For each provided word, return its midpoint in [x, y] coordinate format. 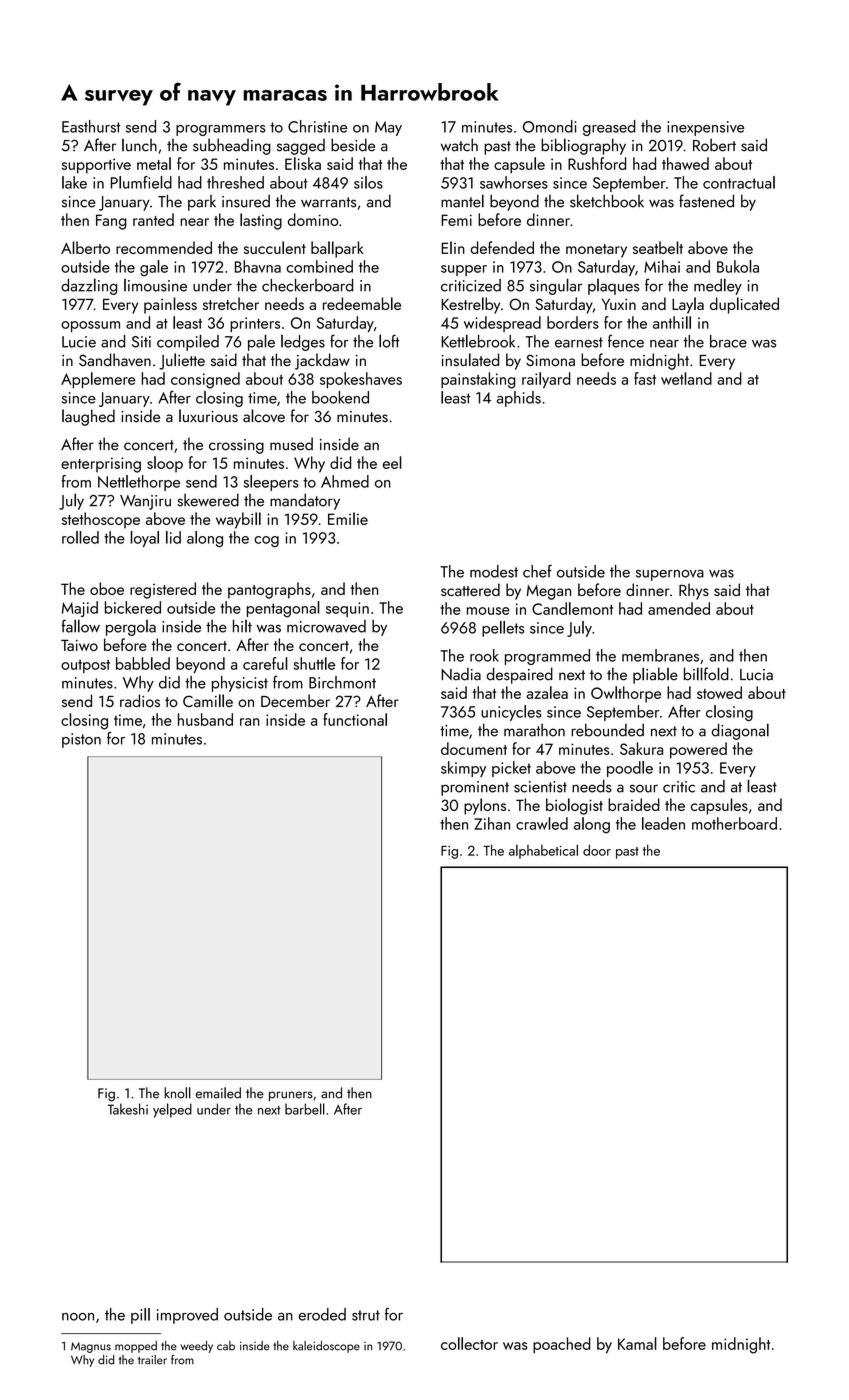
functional [355, 719]
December [295, 700]
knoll [177, 1093]
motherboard [734, 823]
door [597, 850]
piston [81, 740]
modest [494, 571]
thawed [685, 163]
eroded [322, 1314]
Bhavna [258, 266]
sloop [165, 464]
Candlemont [572, 608]
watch [459, 145]
